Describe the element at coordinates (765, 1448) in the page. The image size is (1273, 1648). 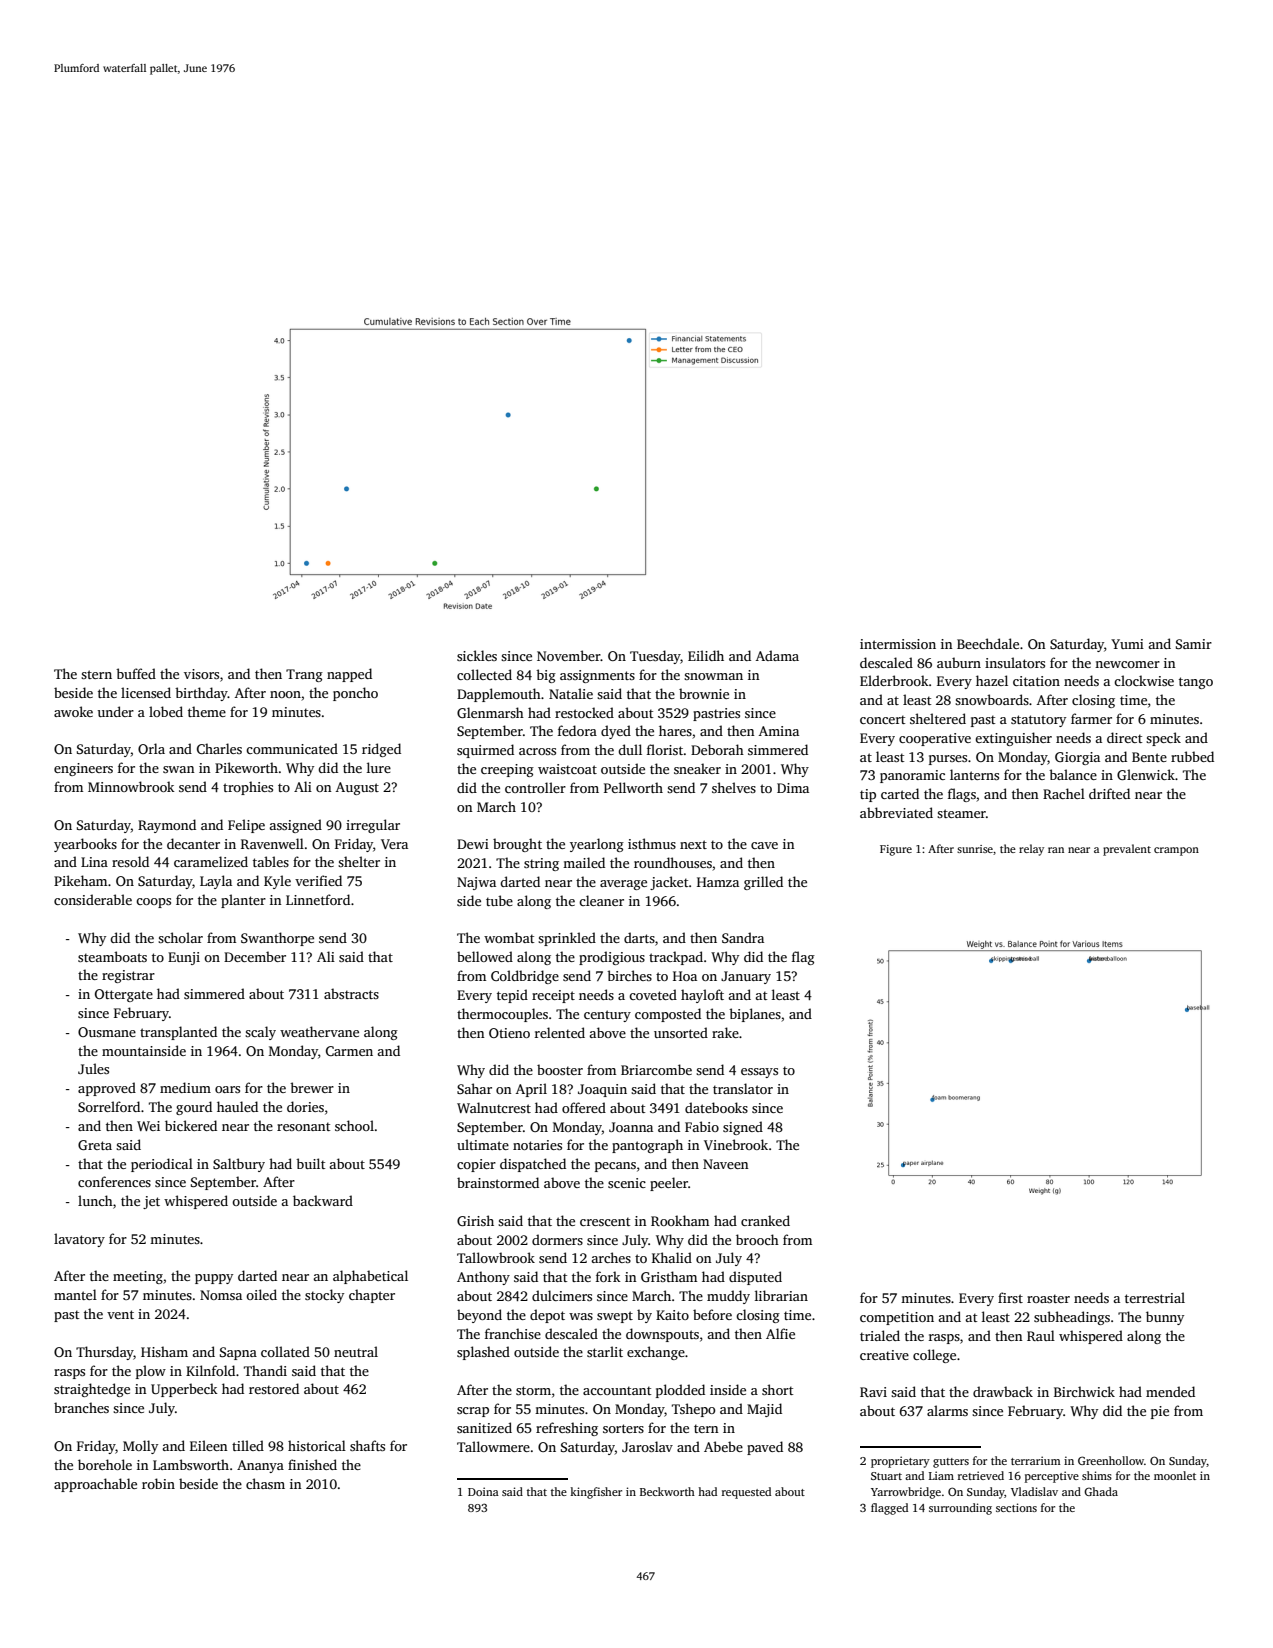
I see `paved` at that location.
